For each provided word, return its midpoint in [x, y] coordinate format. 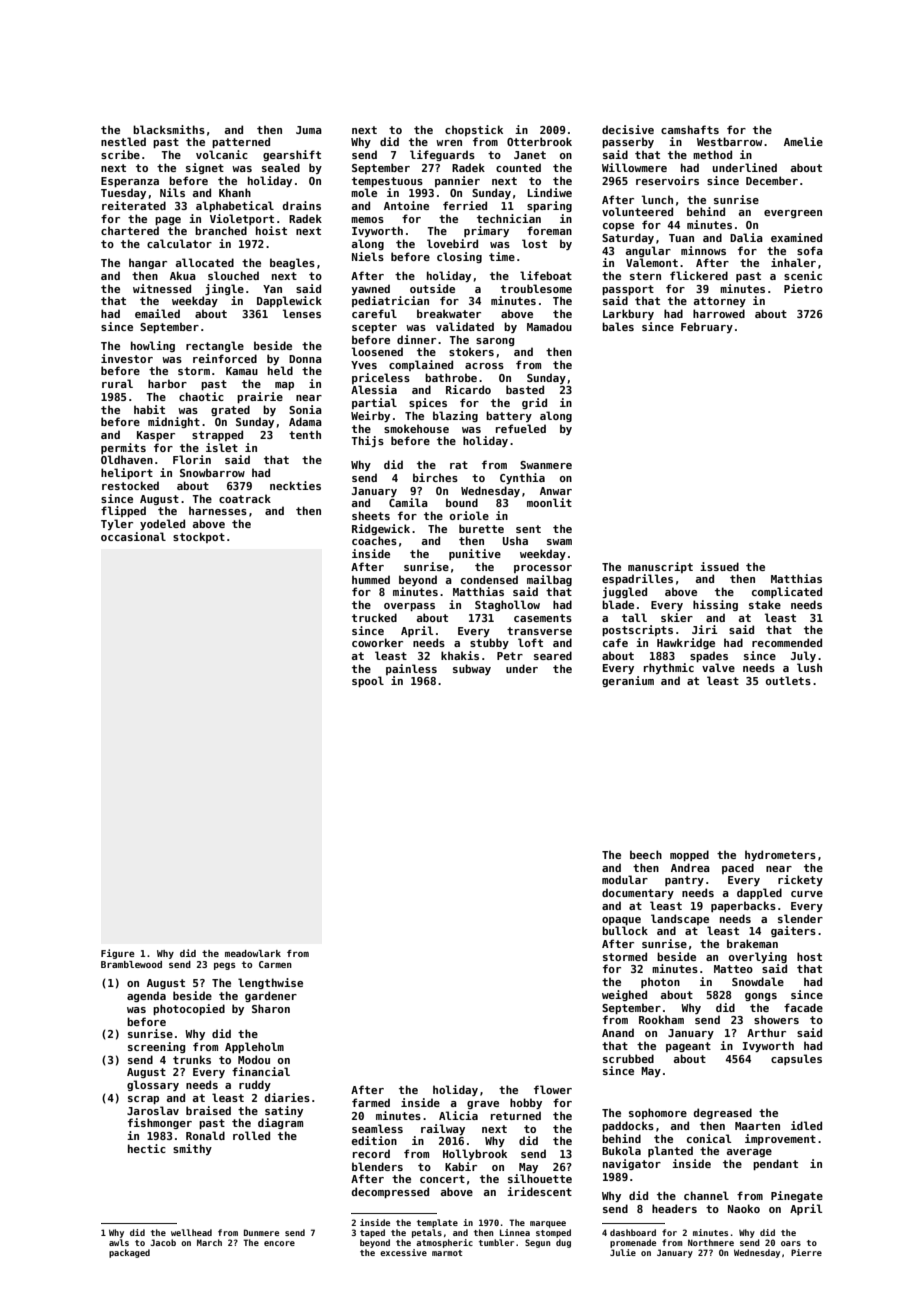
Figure [118, 954]
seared [553, 655]
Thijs [367, 441]
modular [625, 879]
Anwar [556, 491]
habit [149, 409]
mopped [689, 855]
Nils [172, 192]
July [803, 656]
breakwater [449, 313]
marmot [447, 1253]
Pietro [803, 288]
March [209, 1242]
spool [368, 681]
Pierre [806, 1252]
